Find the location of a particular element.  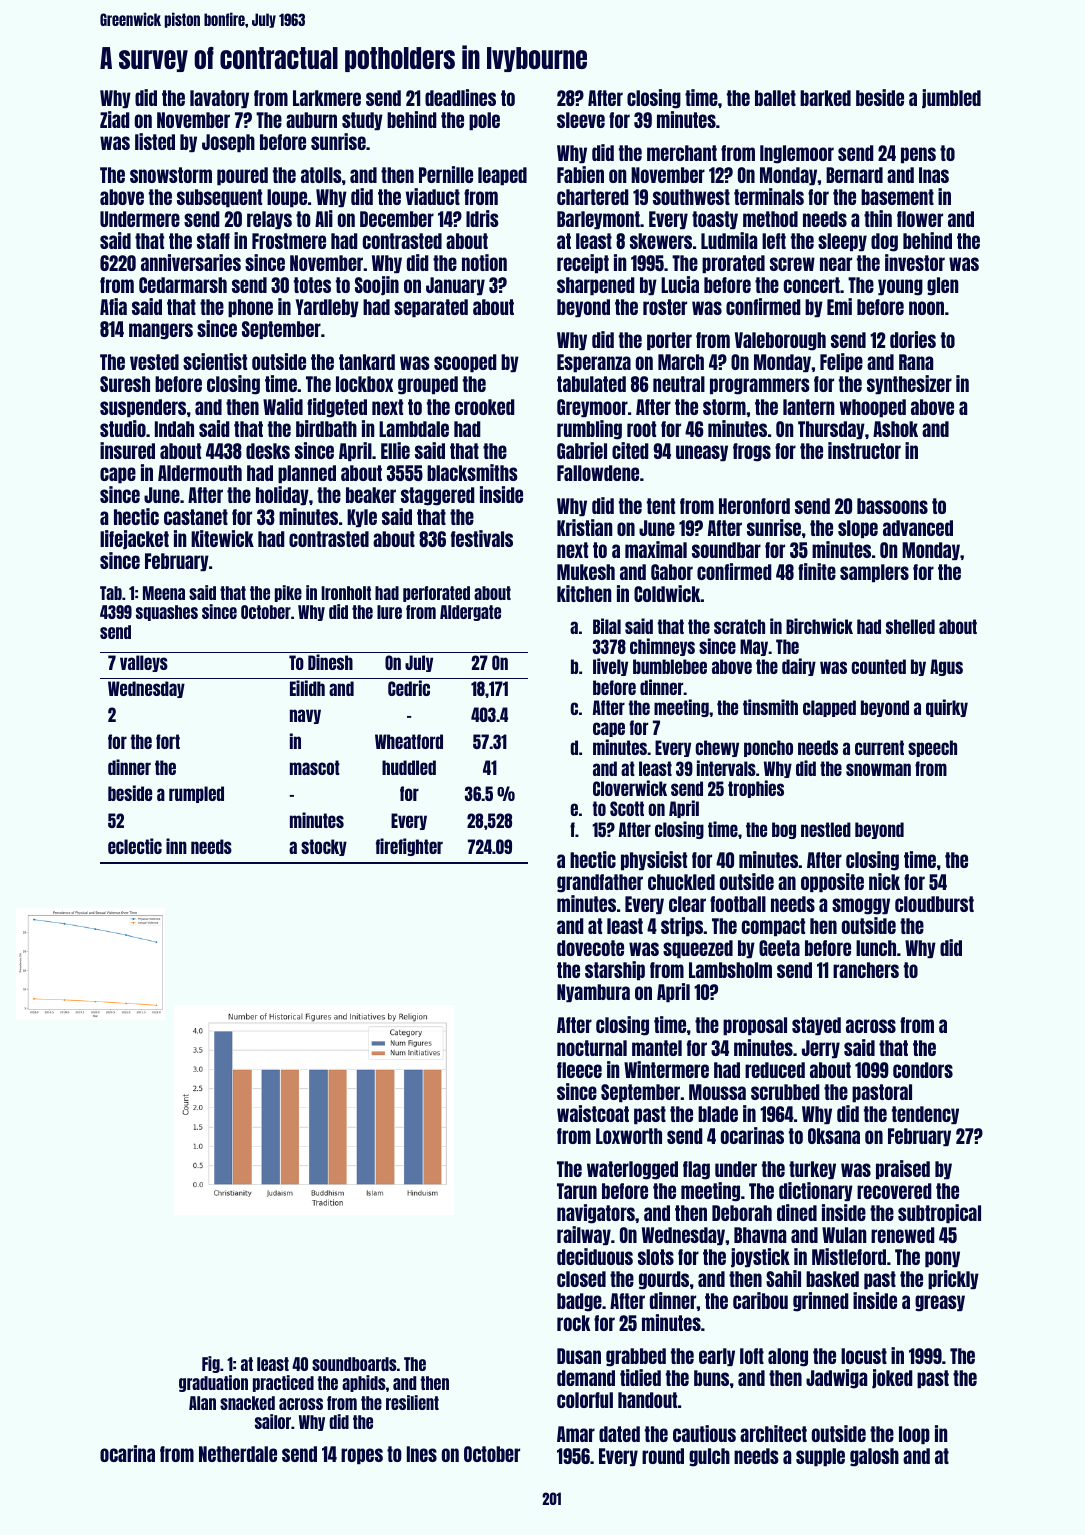

firefighter is located at coordinates (409, 847).
